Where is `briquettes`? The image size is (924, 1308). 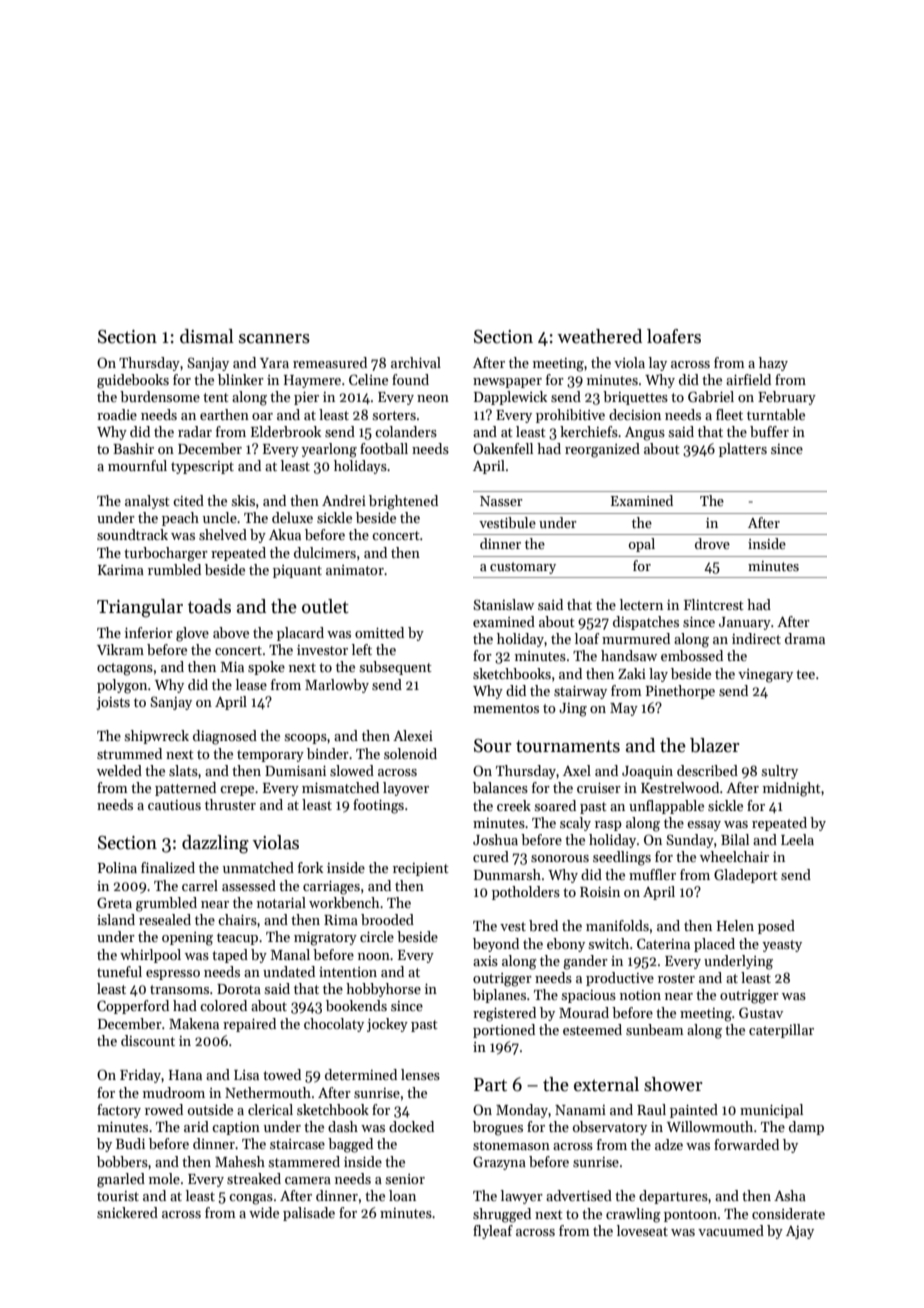 briquettes is located at coordinates (635, 398).
